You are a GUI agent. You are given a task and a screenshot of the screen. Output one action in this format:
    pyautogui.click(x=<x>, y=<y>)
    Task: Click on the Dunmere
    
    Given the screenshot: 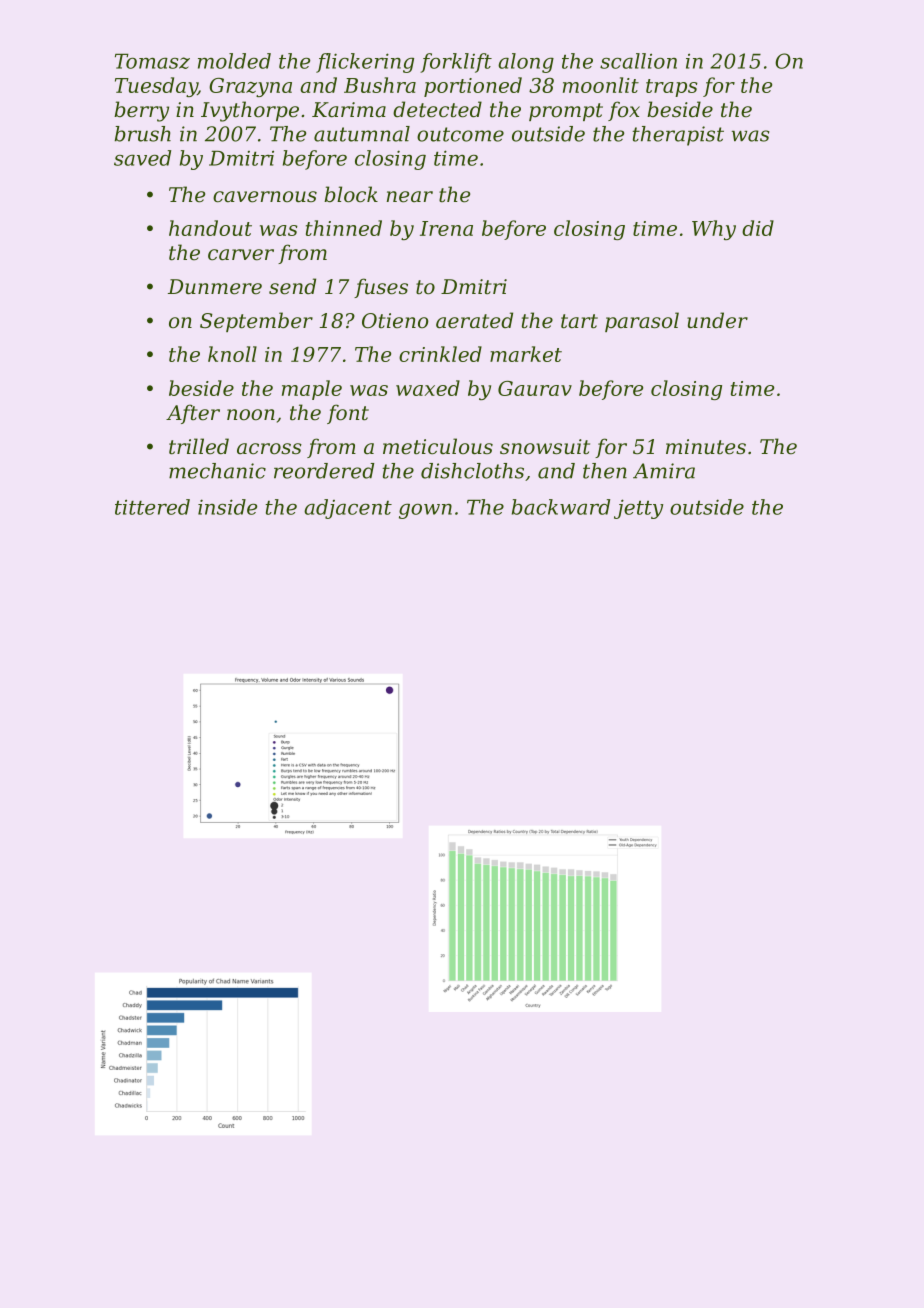 What is the action you would take?
    pyautogui.click(x=215, y=287)
